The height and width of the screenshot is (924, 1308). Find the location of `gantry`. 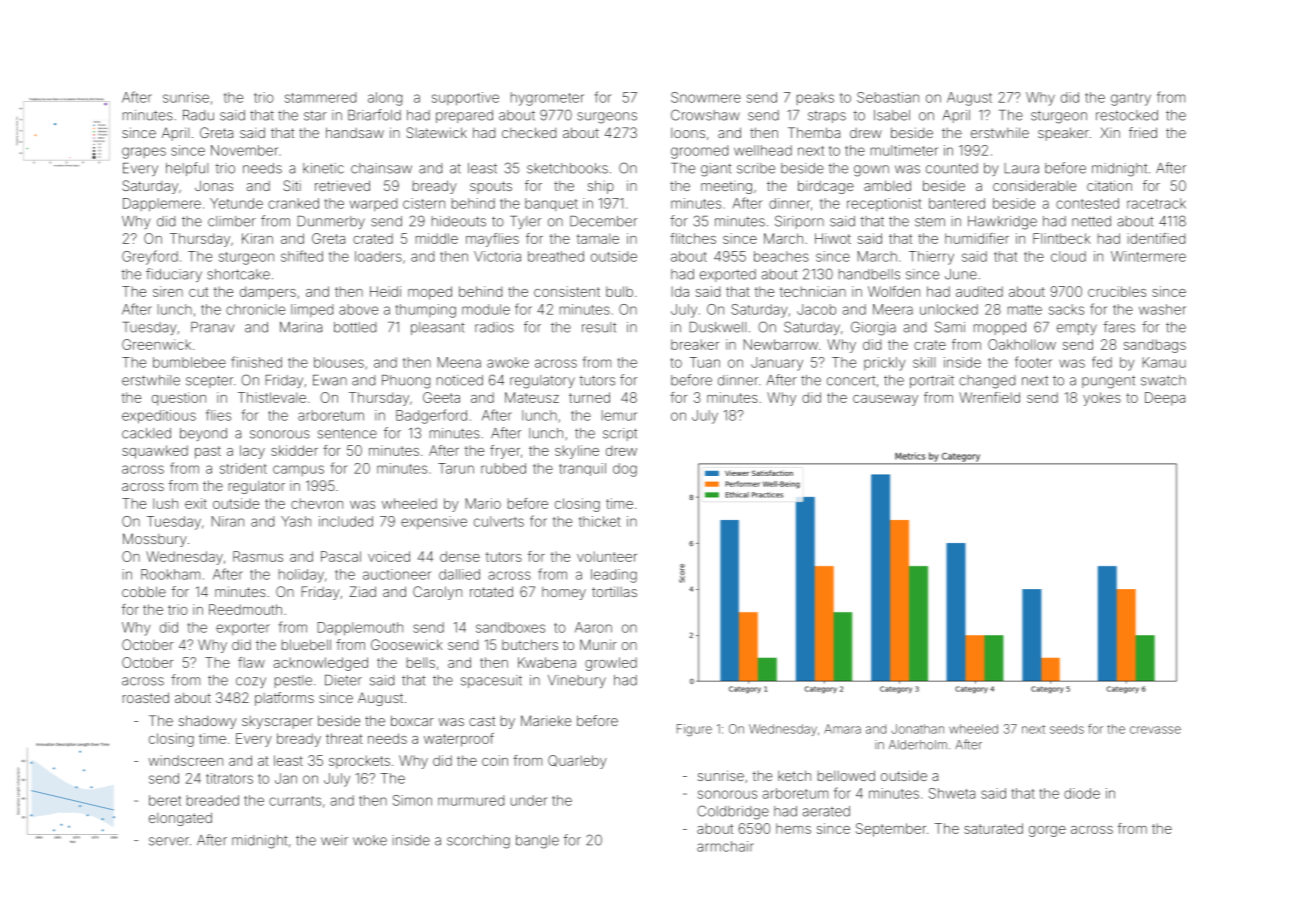

gantry is located at coordinates (1131, 99).
